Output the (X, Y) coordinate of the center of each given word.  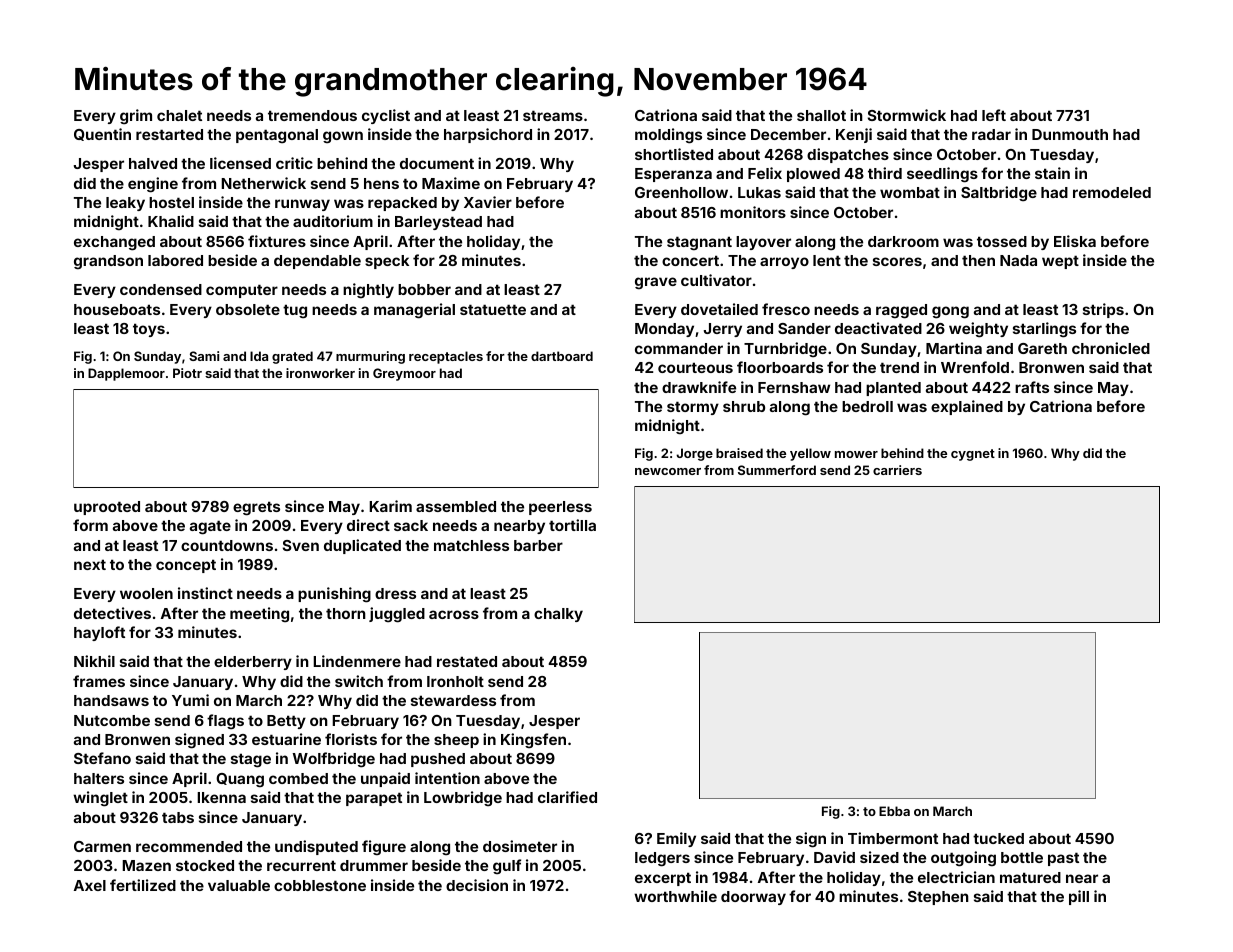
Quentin (102, 134)
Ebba (894, 811)
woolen (146, 593)
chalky (558, 615)
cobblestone (320, 885)
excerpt (663, 879)
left (994, 115)
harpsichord (488, 135)
